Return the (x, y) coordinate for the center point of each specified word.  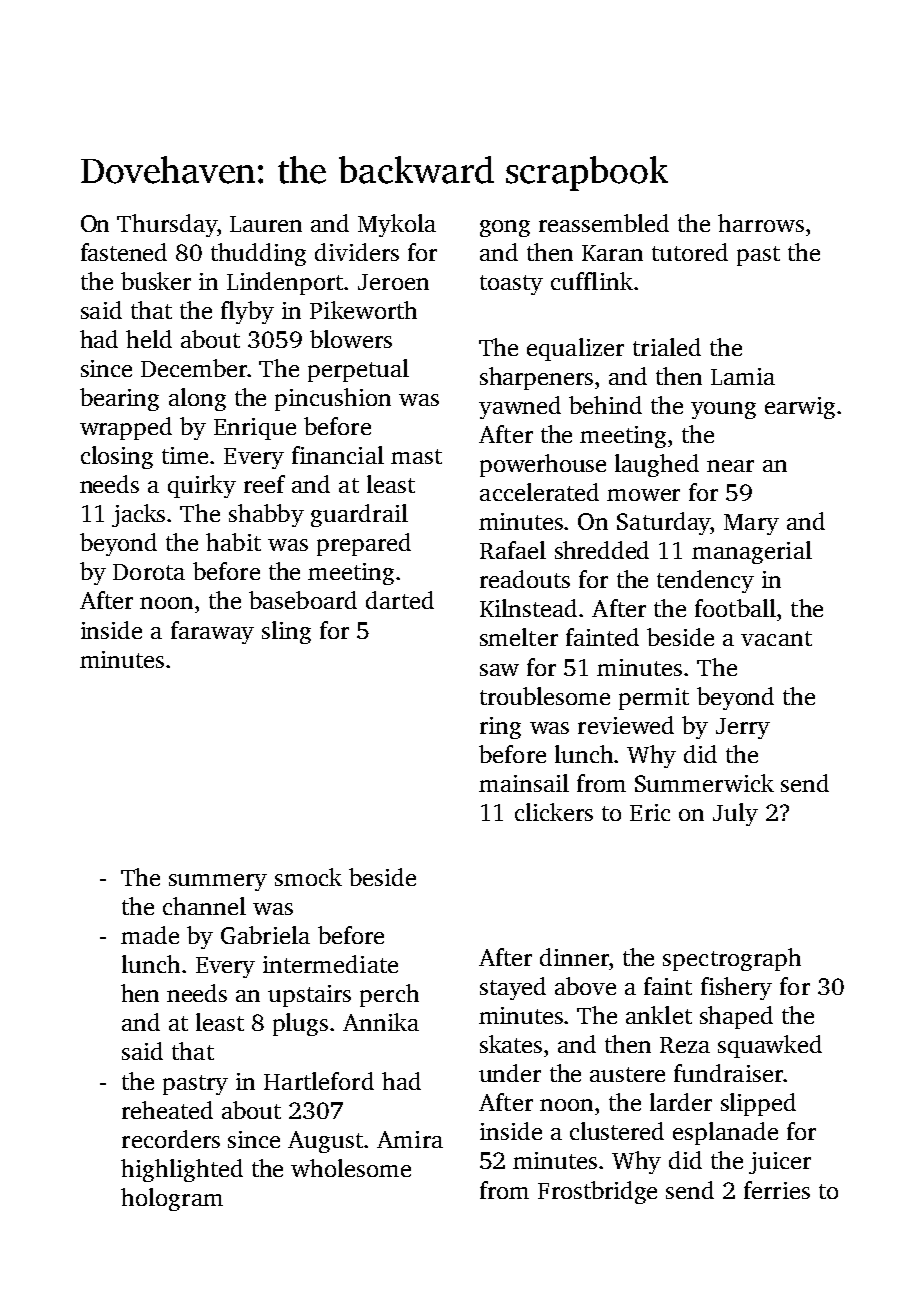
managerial (752, 552)
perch (389, 995)
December (194, 368)
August (325, 1142)
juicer (780, 1163)
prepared (364, 544)
